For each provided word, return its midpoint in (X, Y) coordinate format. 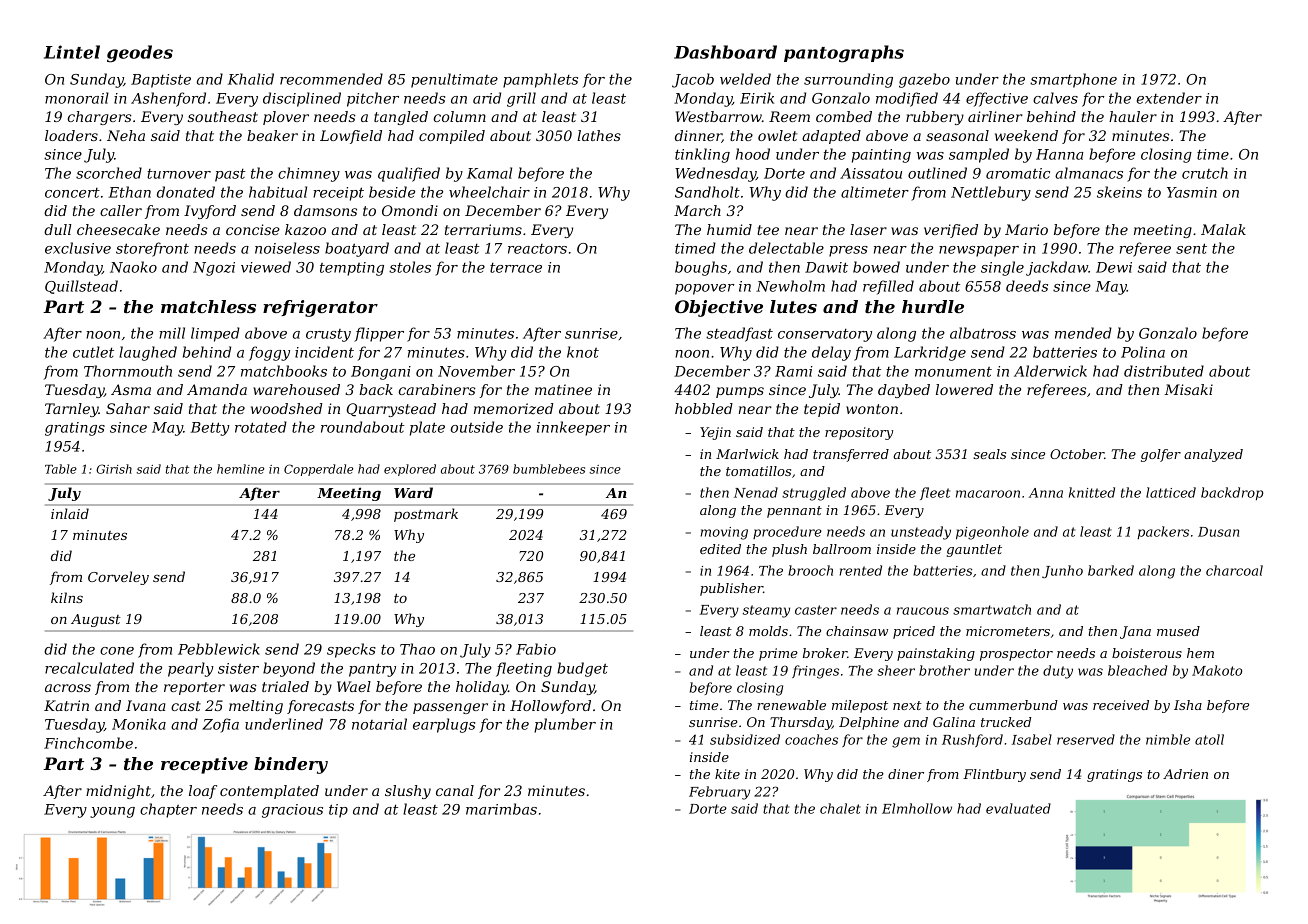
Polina (1143, 352)
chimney (309, 174)
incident (324, 352)
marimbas (501, 809)
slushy (408, 792)
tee (768, 230)
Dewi (1114, 267)
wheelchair (489, 192)
